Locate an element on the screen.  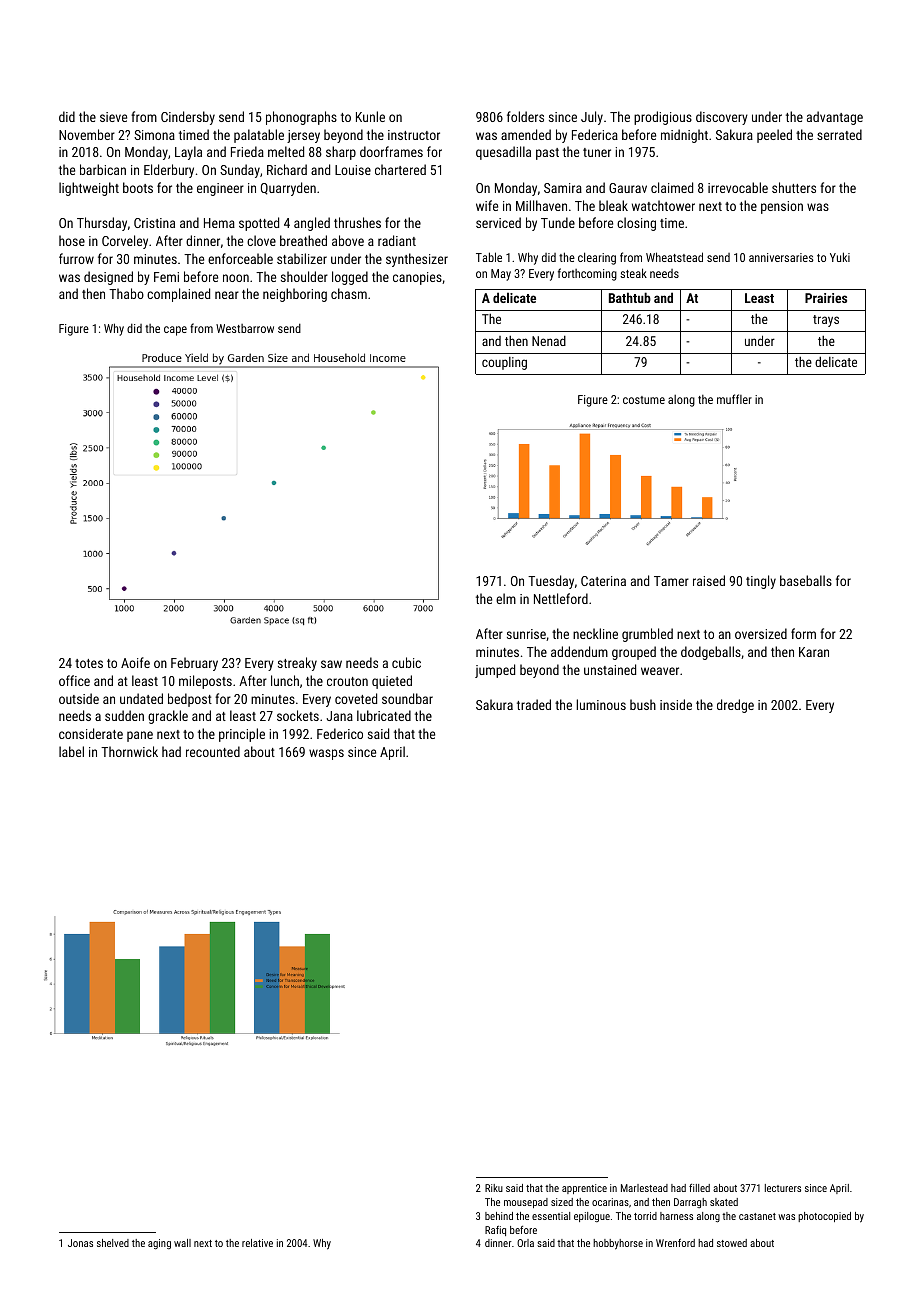
Karan is located at coordinates (814, 652).
